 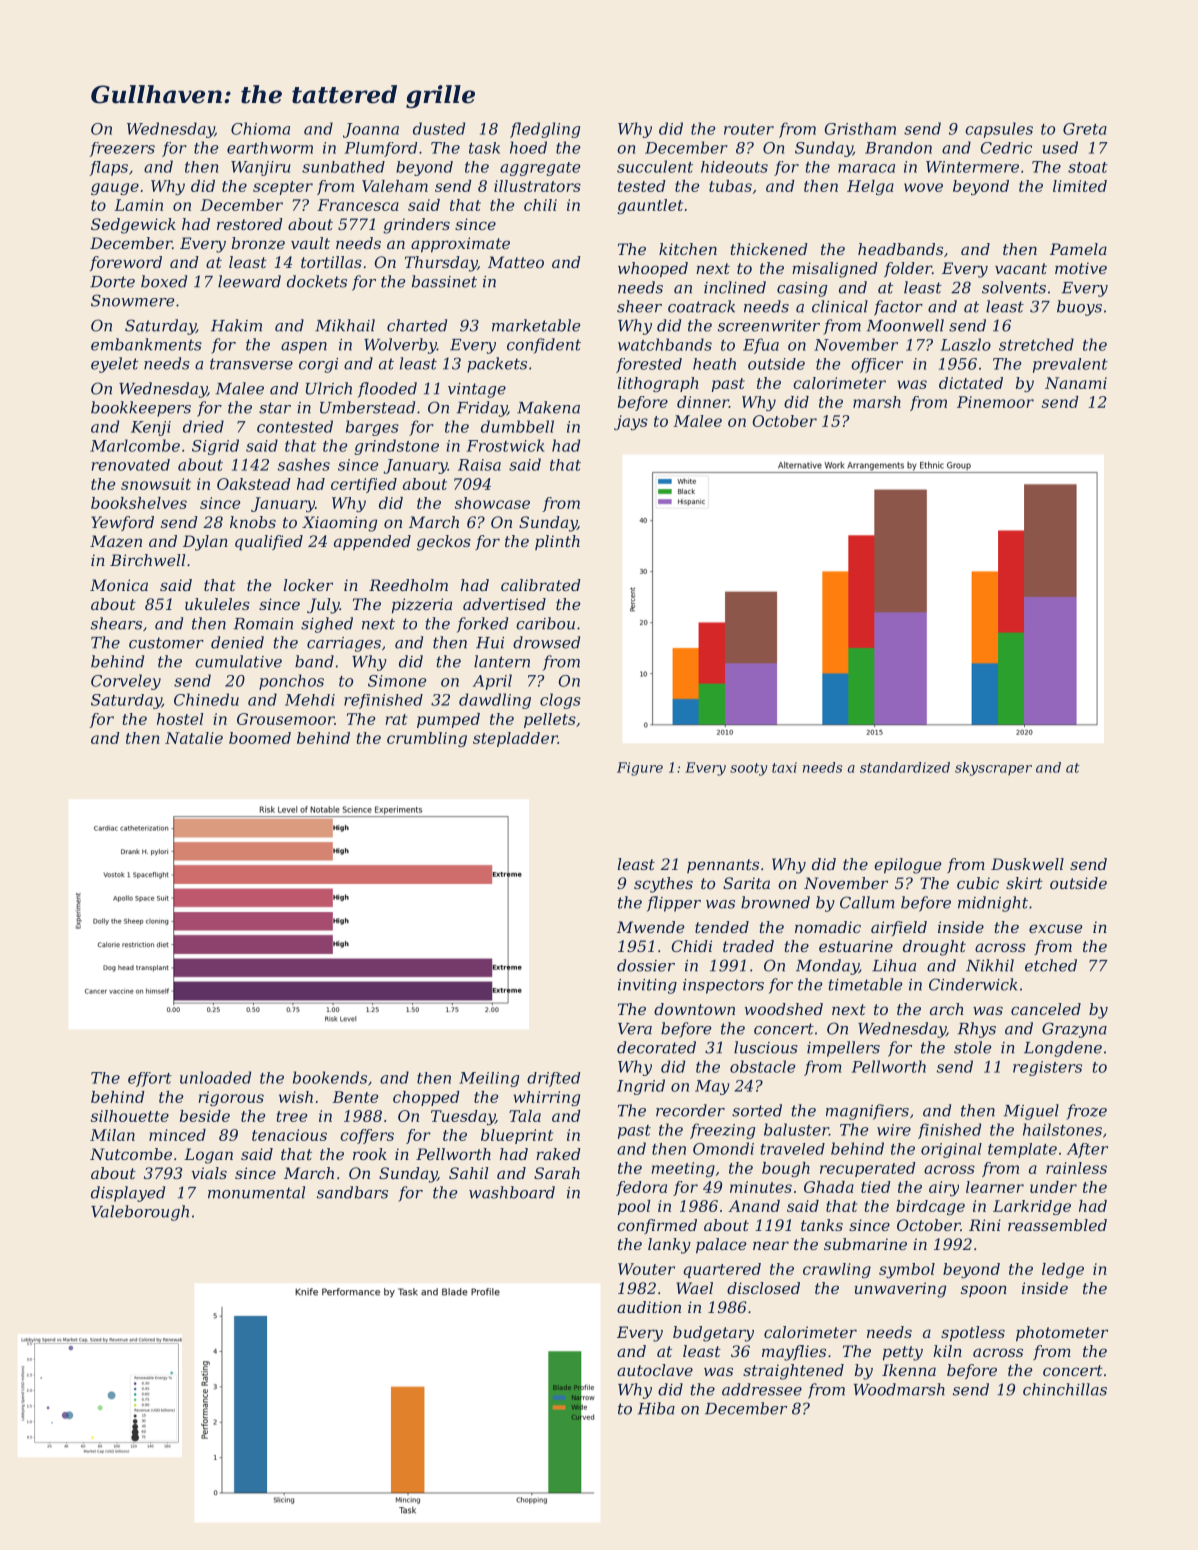 What do you see at coordinates (656, 1408) in the screenshot?
I see `Hiba` at bounding box center [656, 1408].
